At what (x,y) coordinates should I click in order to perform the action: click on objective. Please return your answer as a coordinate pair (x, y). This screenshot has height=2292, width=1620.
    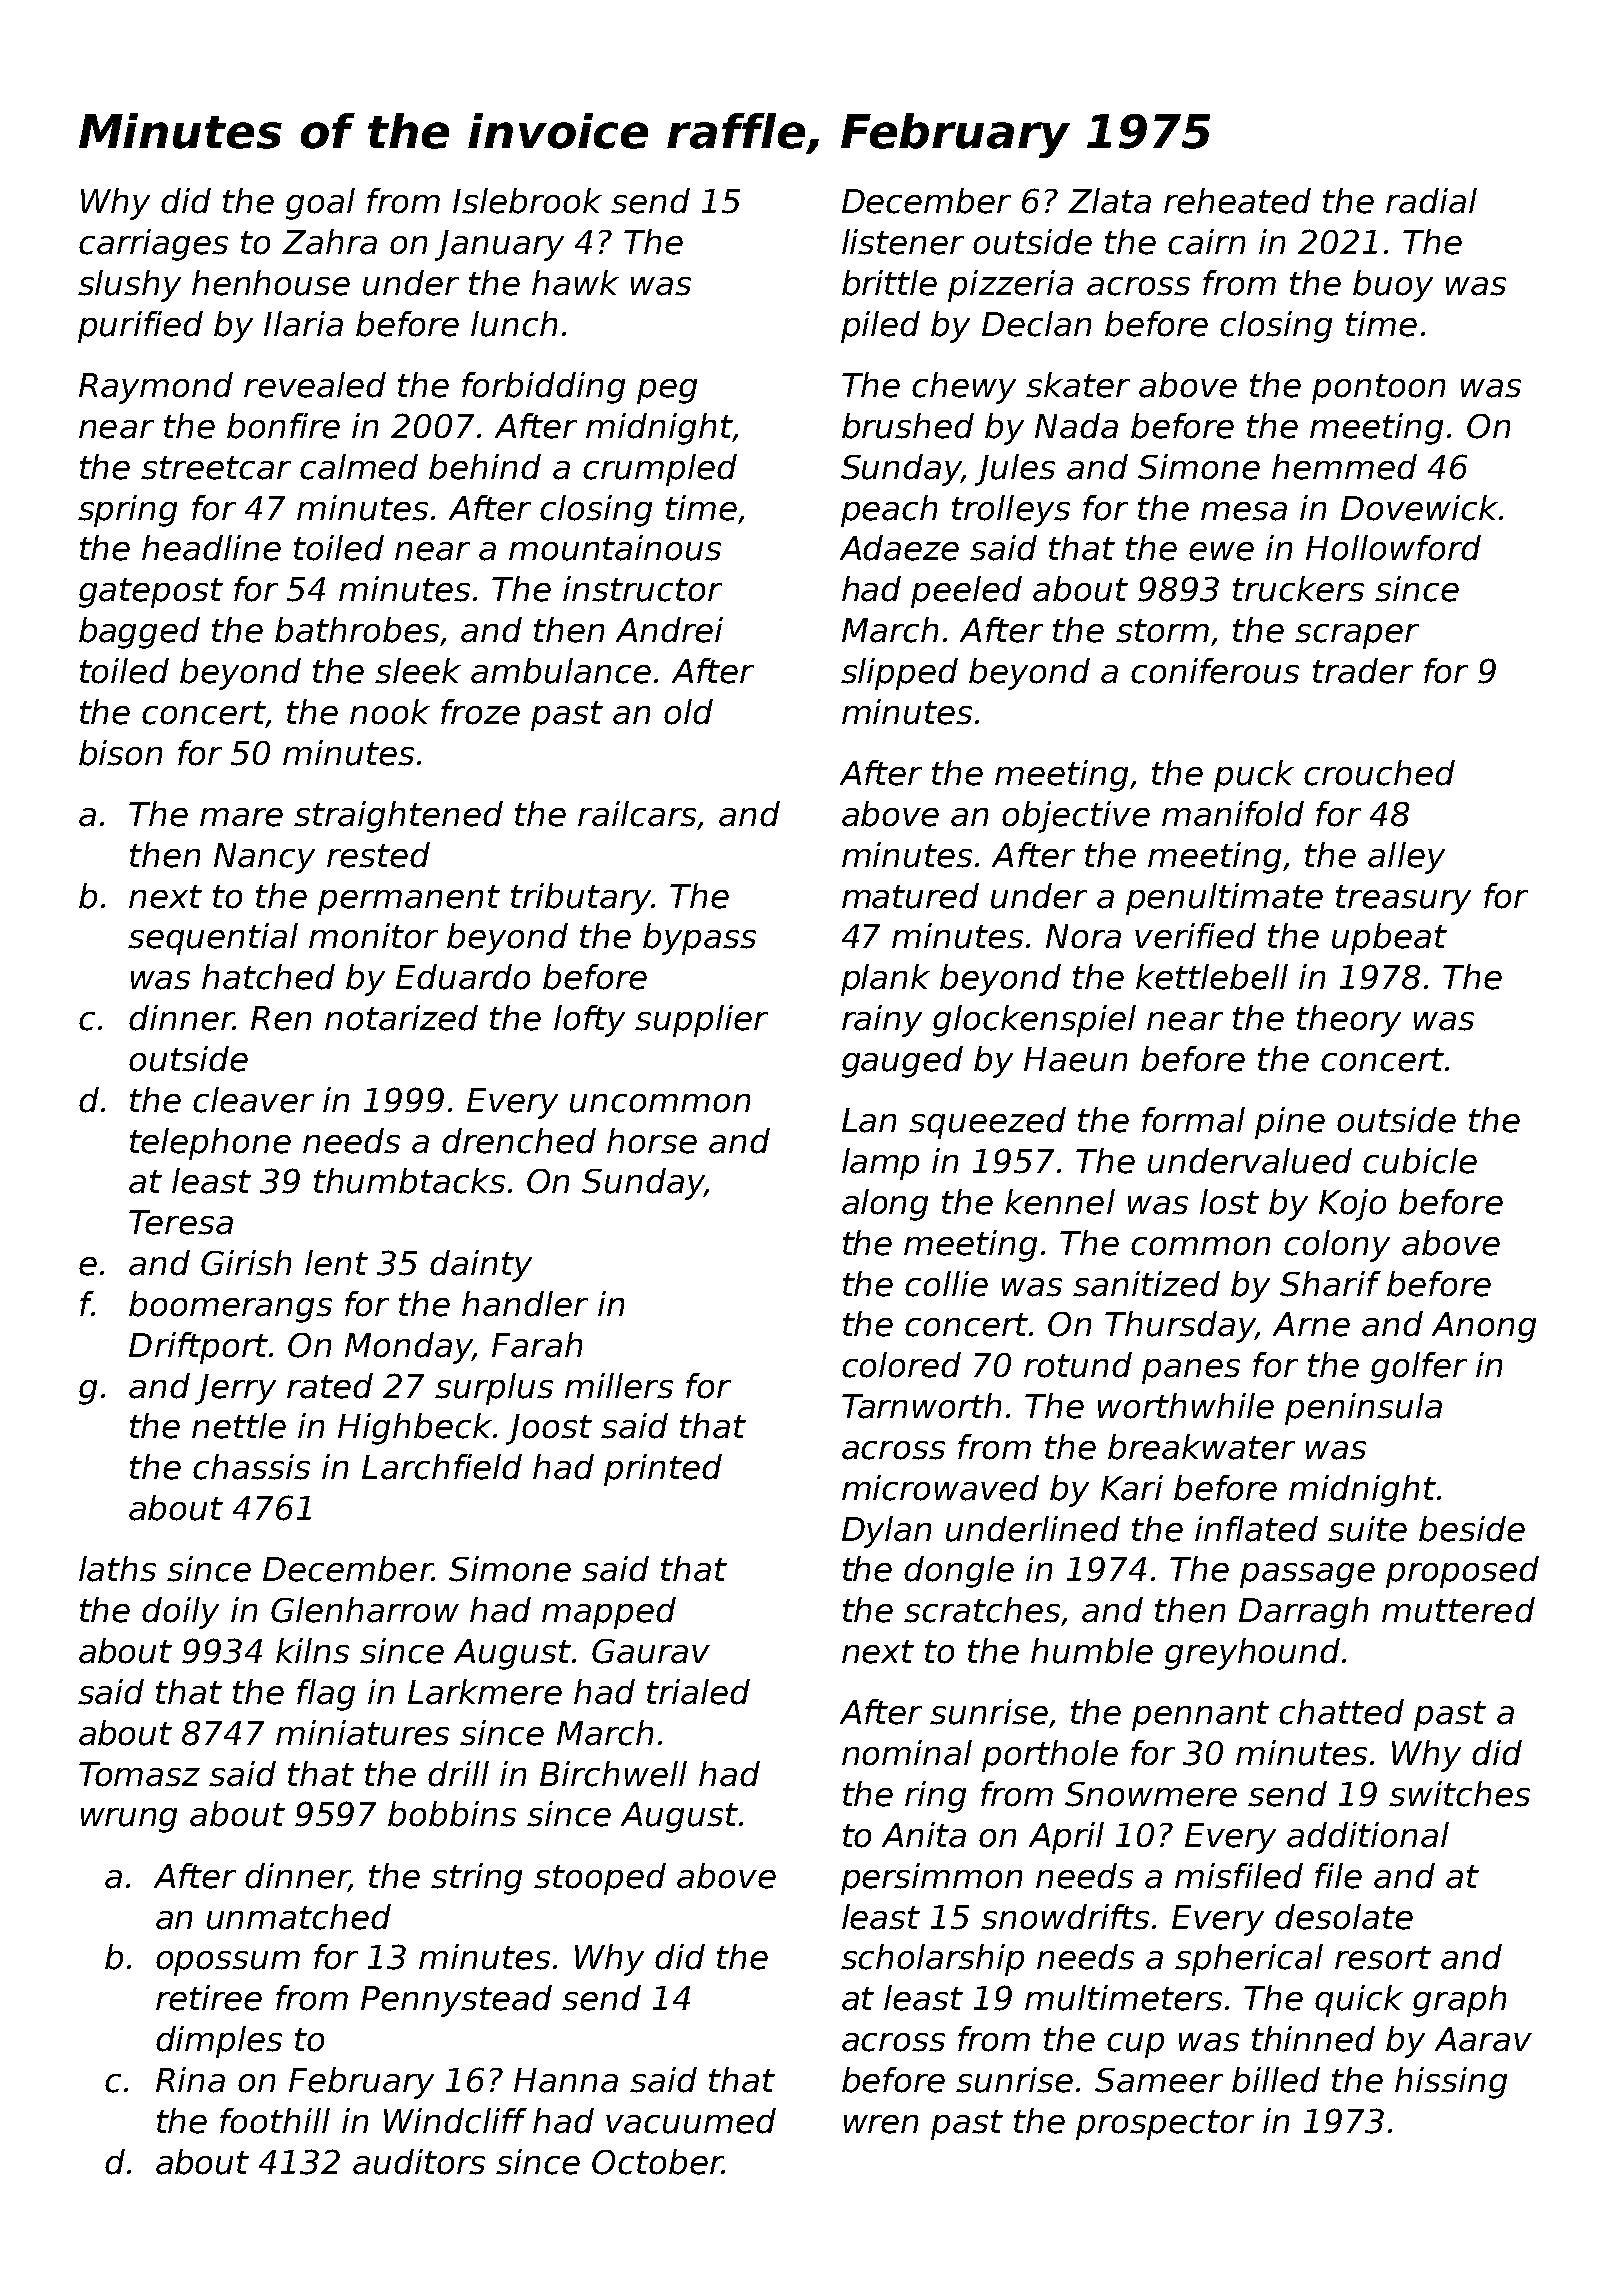
    Looking at the image, I should click on (1076, 817).
